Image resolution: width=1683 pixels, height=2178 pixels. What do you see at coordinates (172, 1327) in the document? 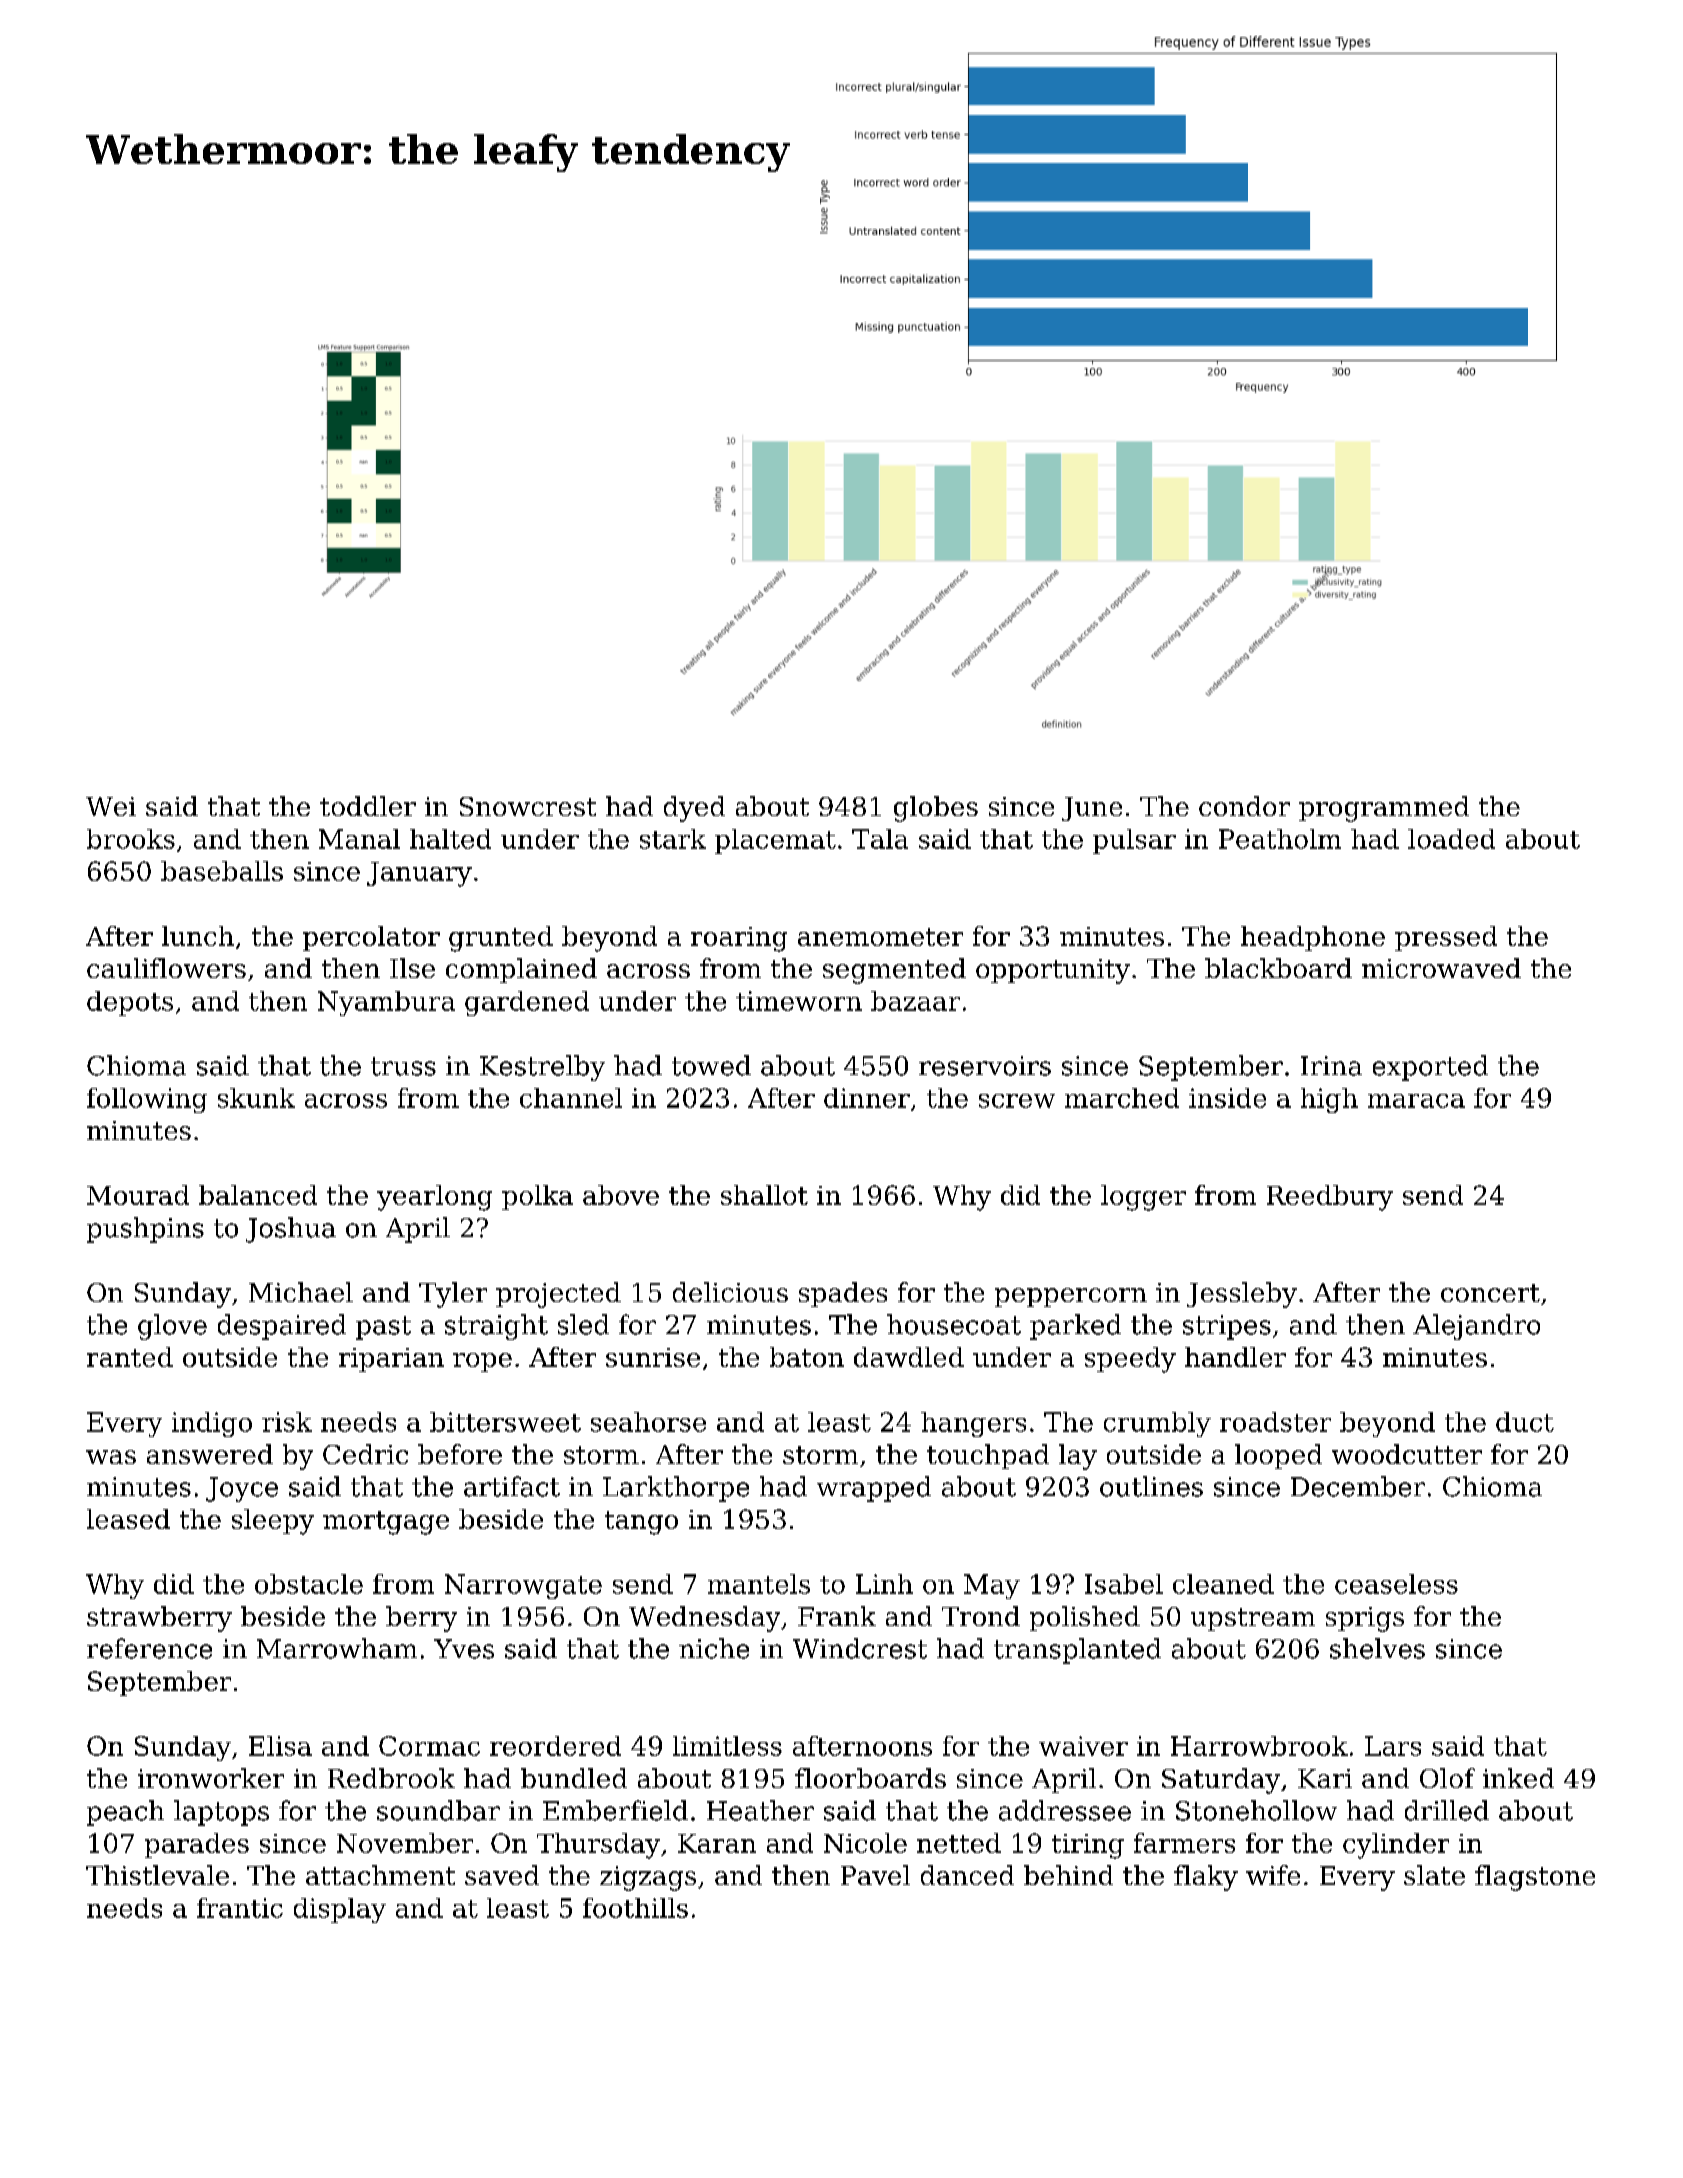
I see `glove` at bounding box center [172, 1327].
